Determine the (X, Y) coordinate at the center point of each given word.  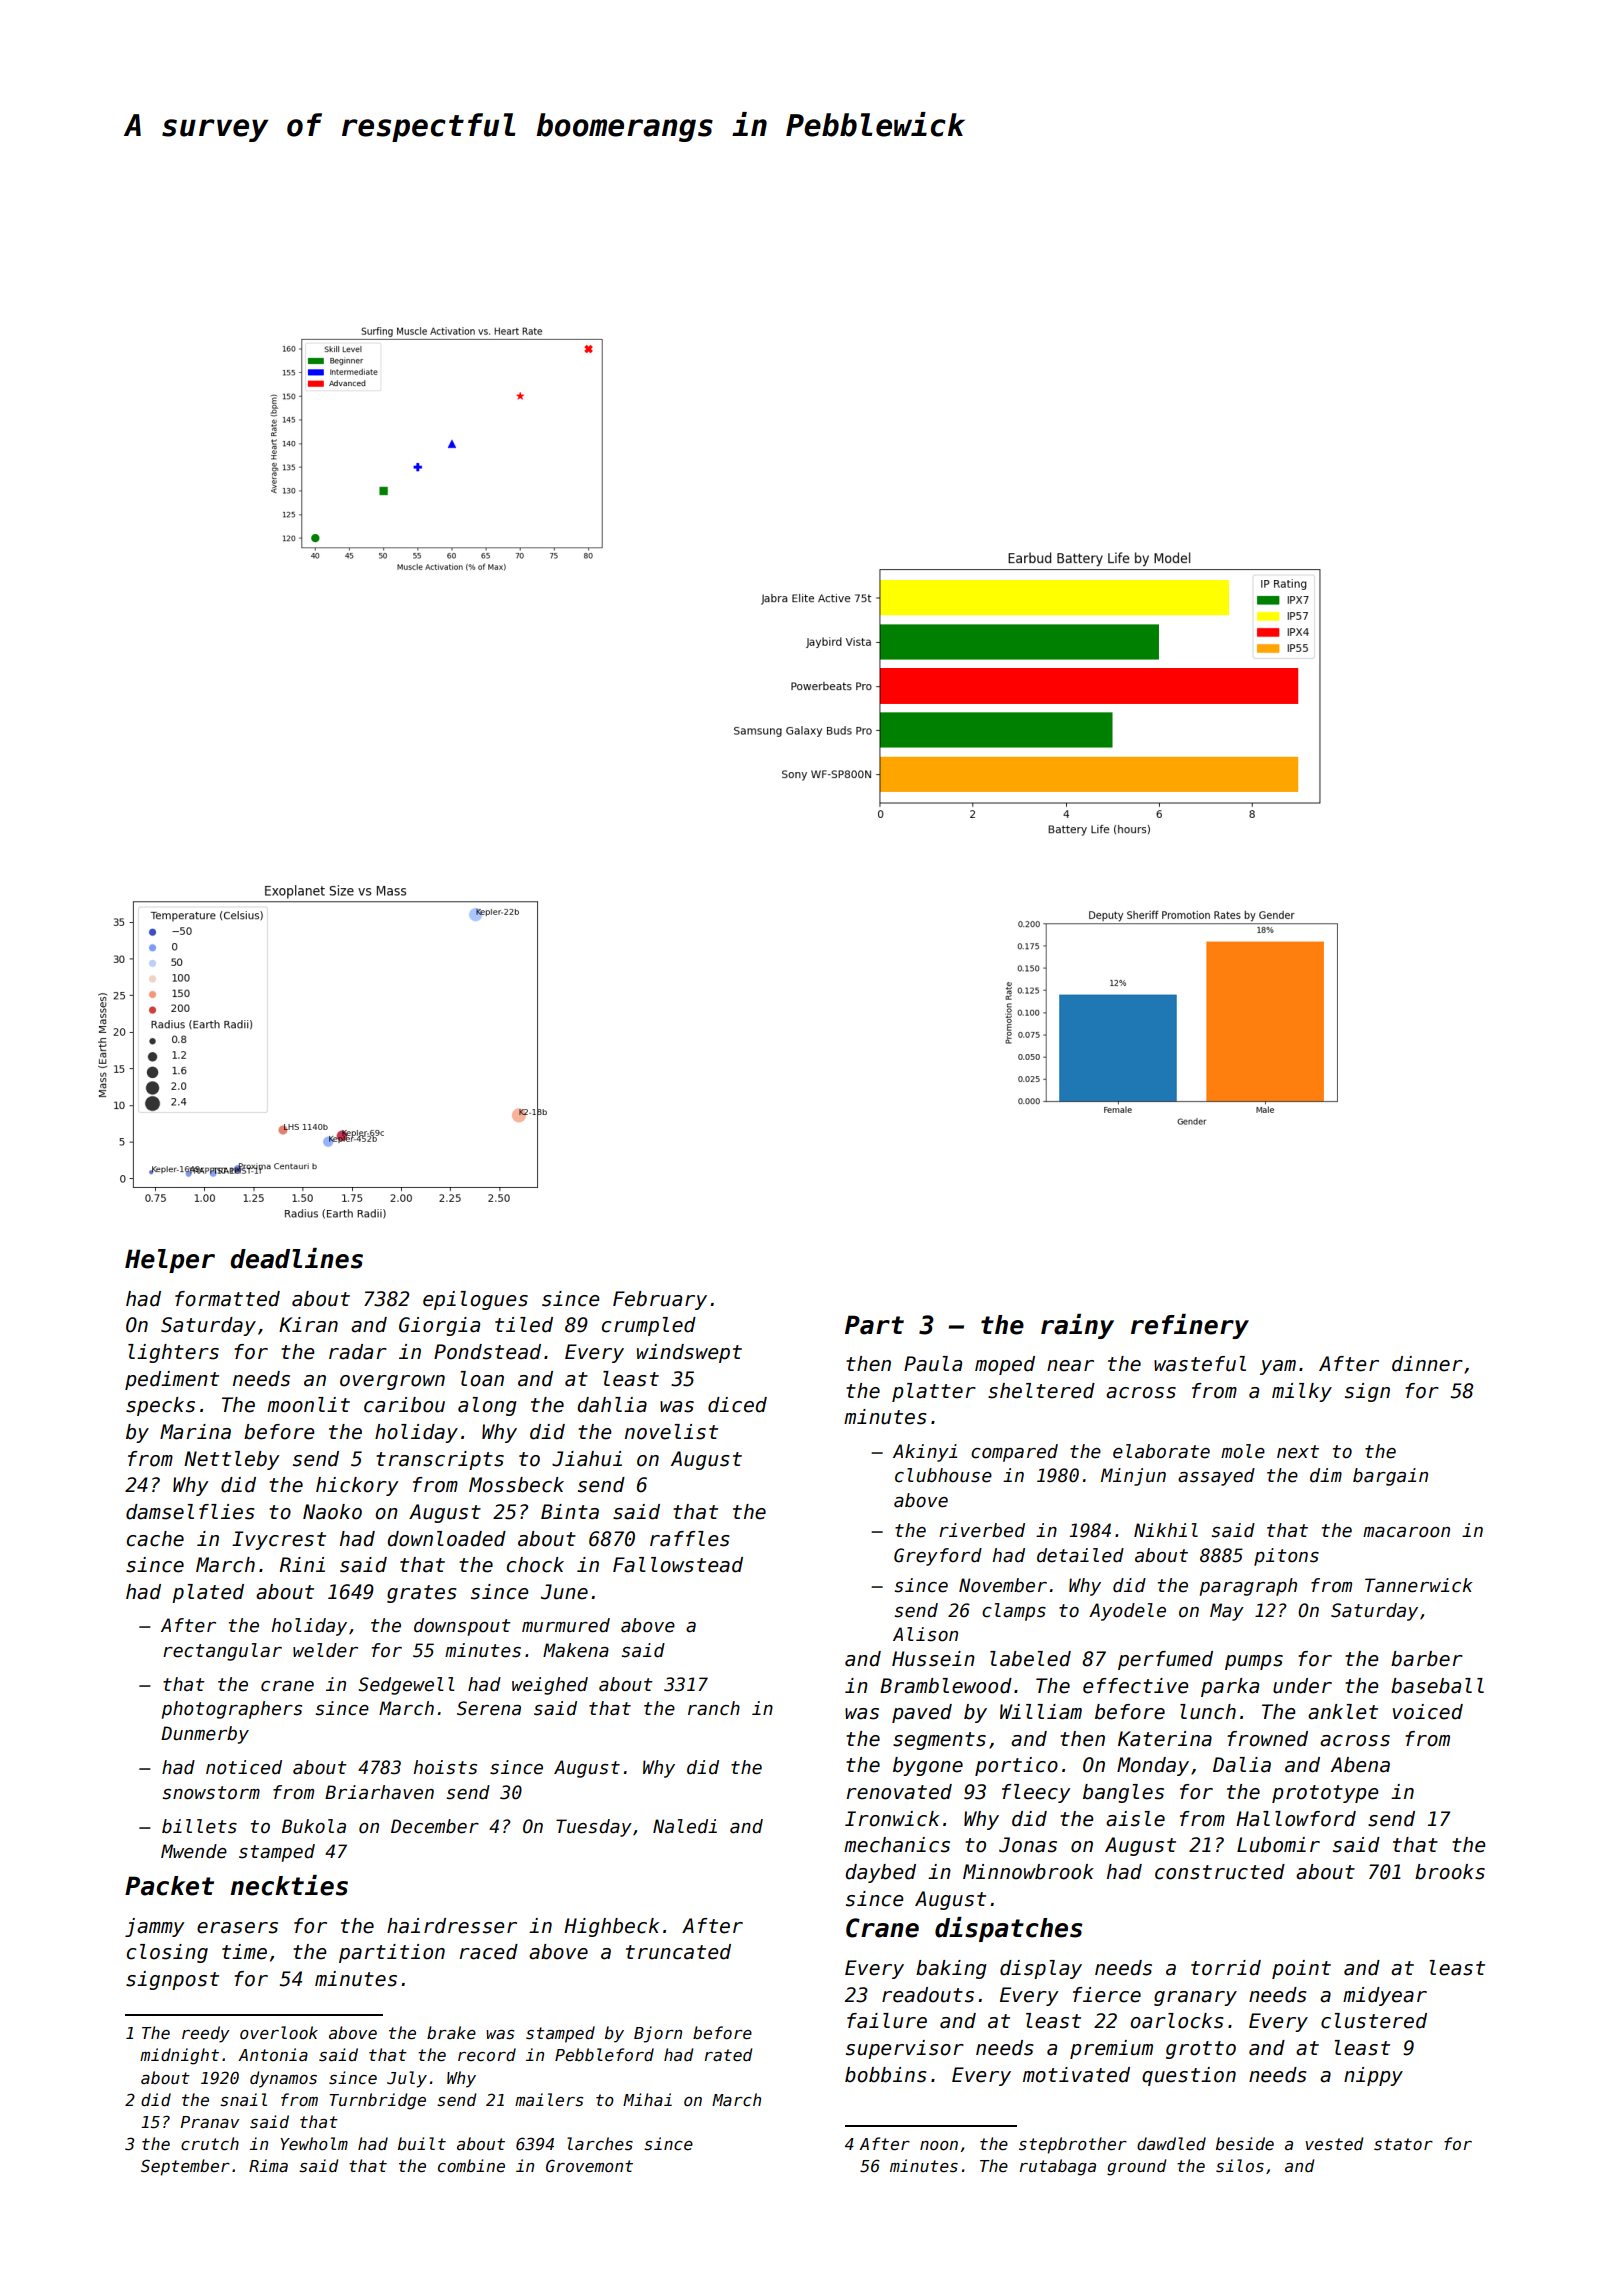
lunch (1208, 1712)
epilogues (475, 1300)
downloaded (446, 1539)
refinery (1190, 1326)
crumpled (649, 1326)
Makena (576, 1650)
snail (243, 2100)
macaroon (1406, 1532)
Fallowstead (678, 1565)
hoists (445, 1767)
